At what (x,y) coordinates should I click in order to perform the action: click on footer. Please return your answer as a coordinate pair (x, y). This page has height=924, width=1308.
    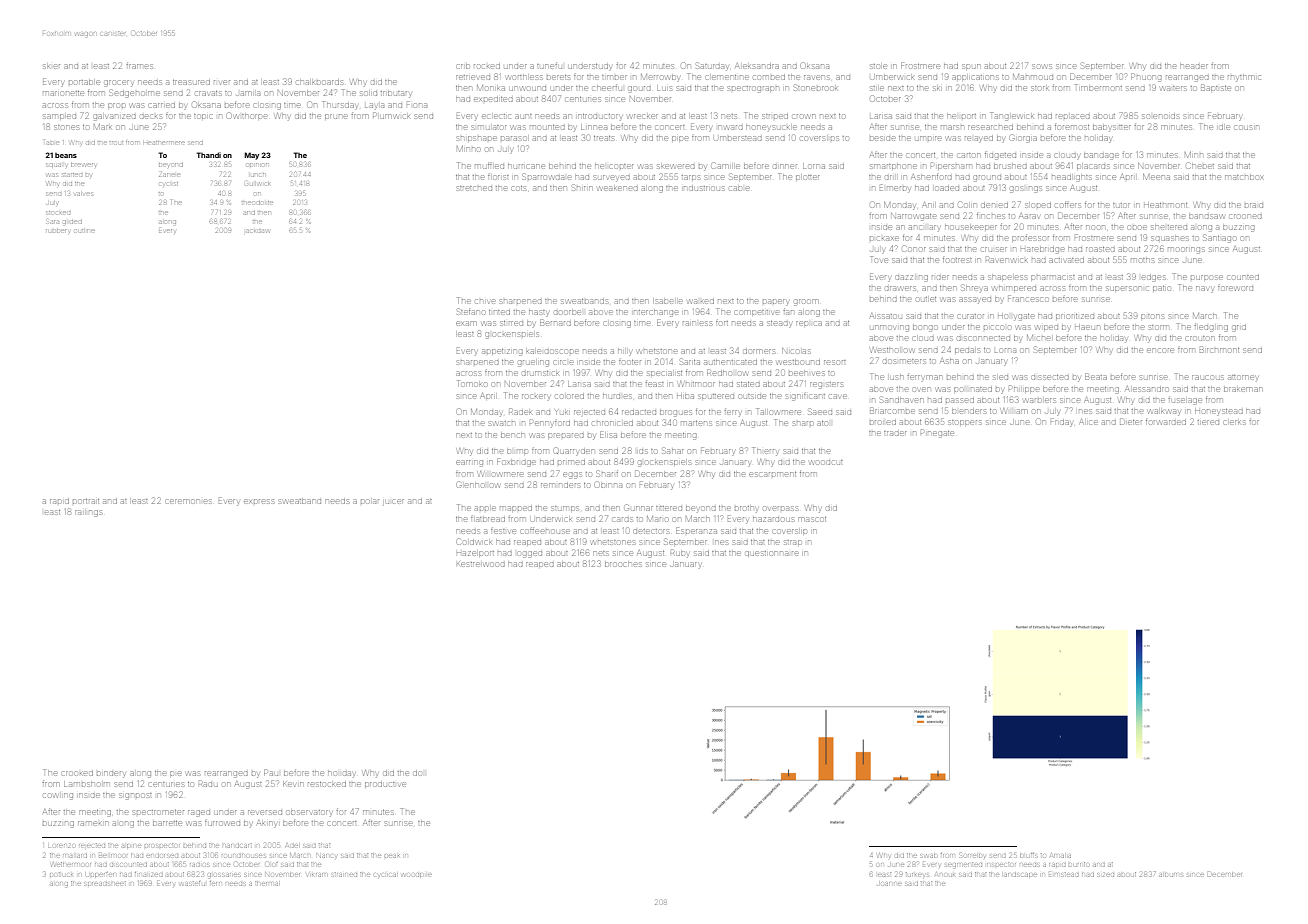
    Looking at the image, I should click on (630, 362).
